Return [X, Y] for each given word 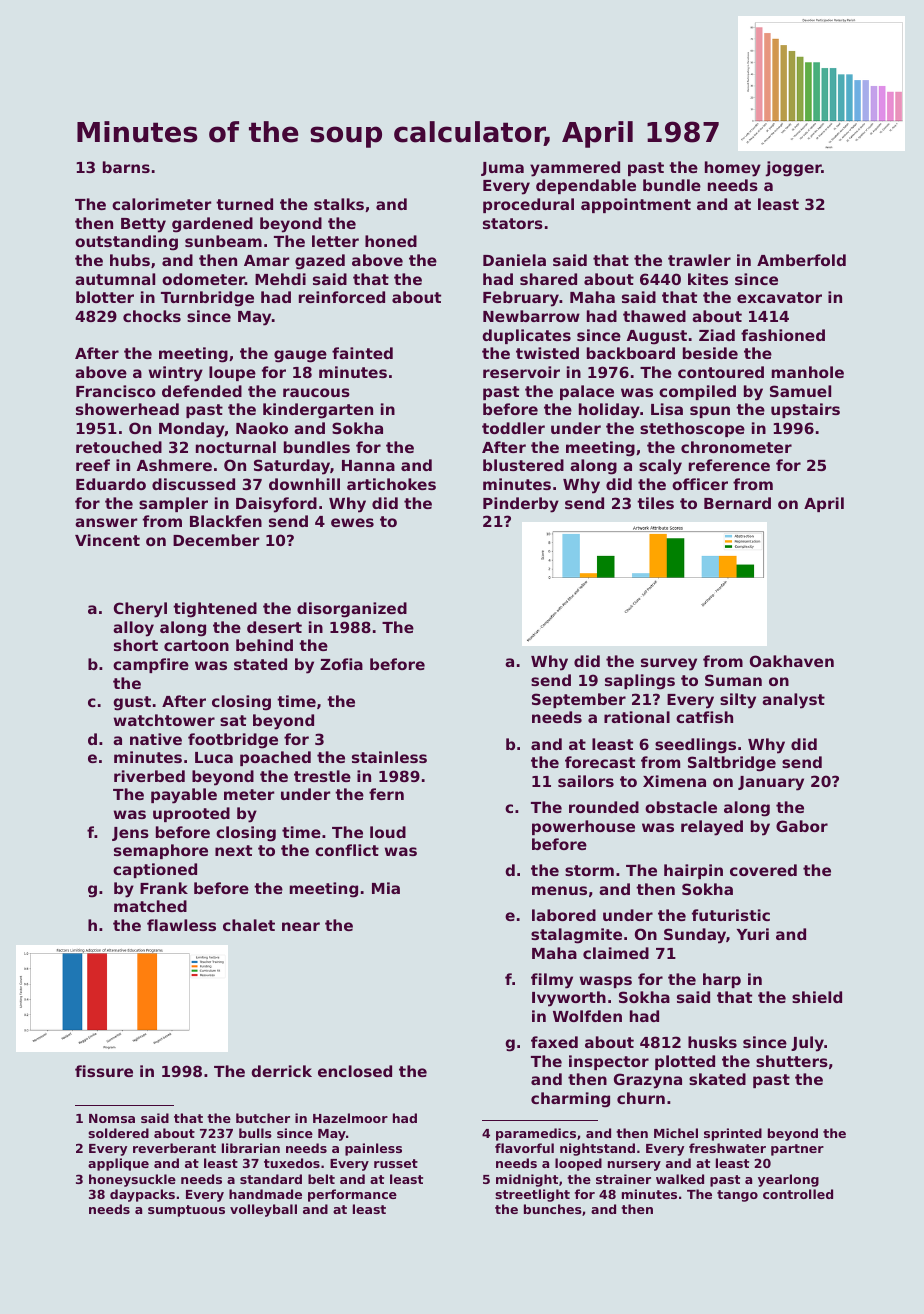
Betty [143, 225]
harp [722, 980]
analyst [793, 701]
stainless [389, 757]
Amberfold [801, 260]
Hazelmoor [350, 1118]
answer [106, 522]
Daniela [514, 260]
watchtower [164, 720]
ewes [352, 522]
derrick [281, 1071]
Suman [733, 680]
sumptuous [186, 1211]
